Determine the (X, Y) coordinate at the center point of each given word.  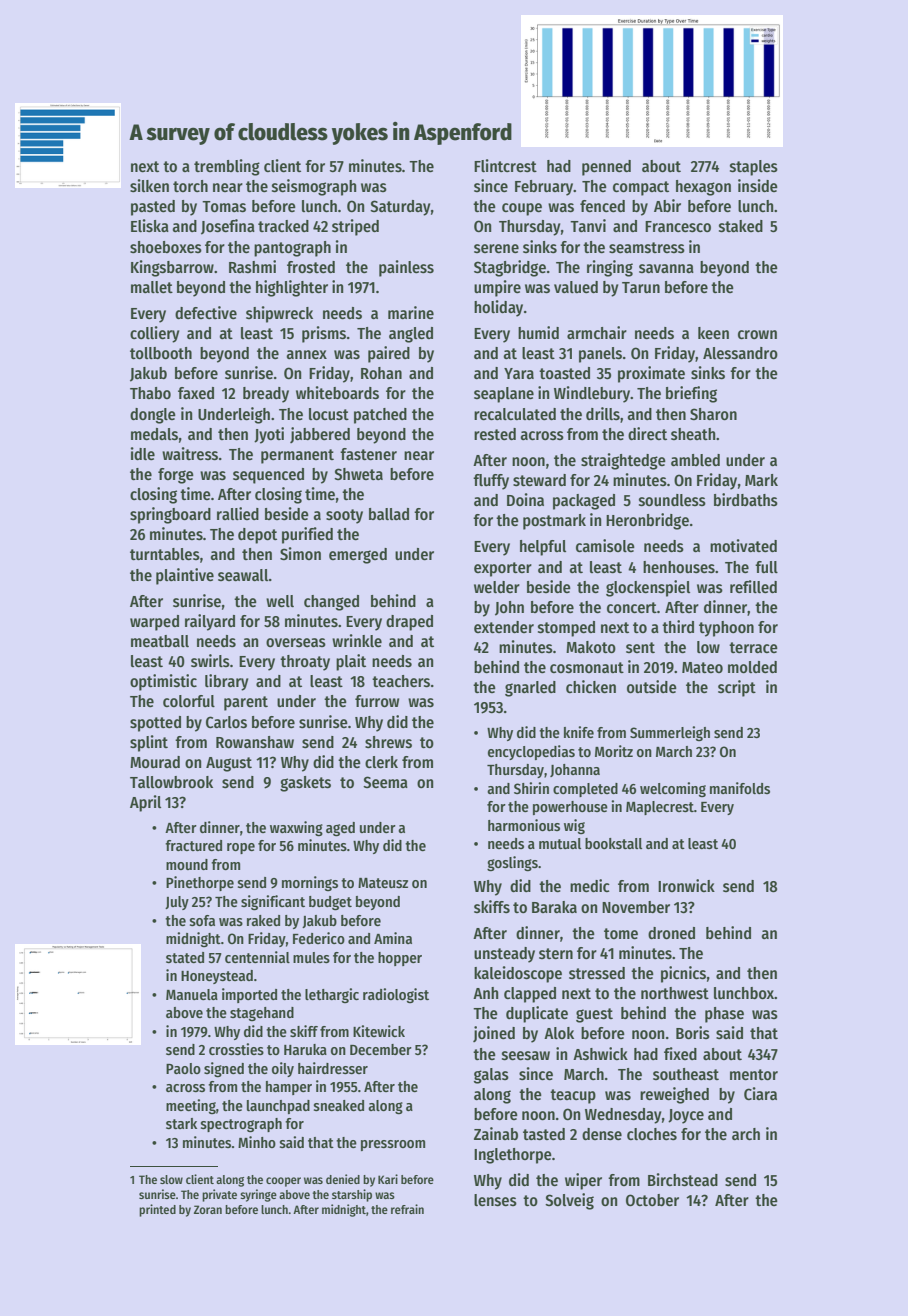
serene (496, 249)
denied (343, 1179)
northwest (675, 993)
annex (306, 355)
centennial (257, 957)
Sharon (713, 414)
